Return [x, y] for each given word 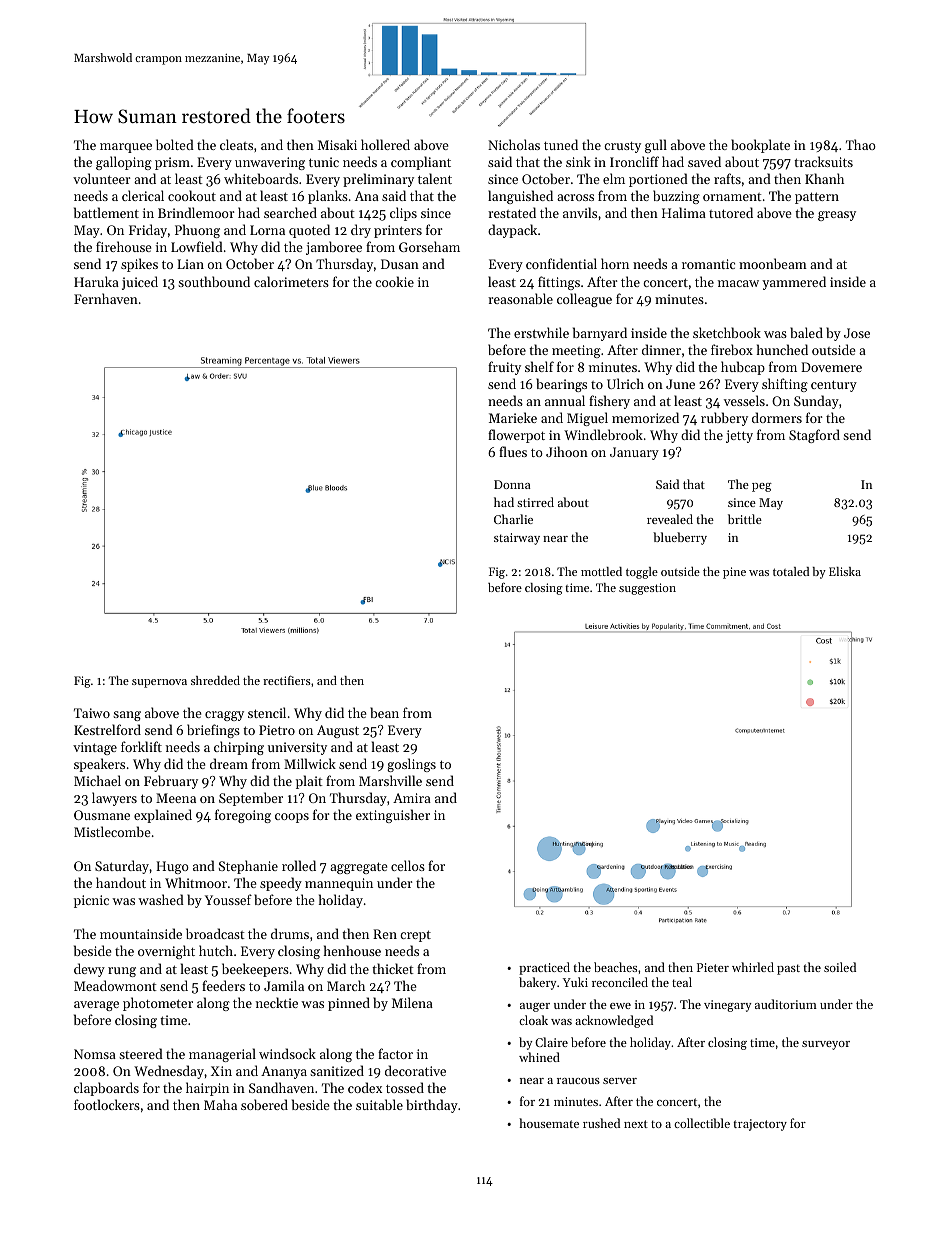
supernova [159, 683]
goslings [411, 765]
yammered [794, 283]
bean [384, 712]
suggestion [647, 589]
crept [415, 936]
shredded [215, 680]
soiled [840, 967]
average [96, 1006]
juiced [140, 283]
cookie [394, 281]
